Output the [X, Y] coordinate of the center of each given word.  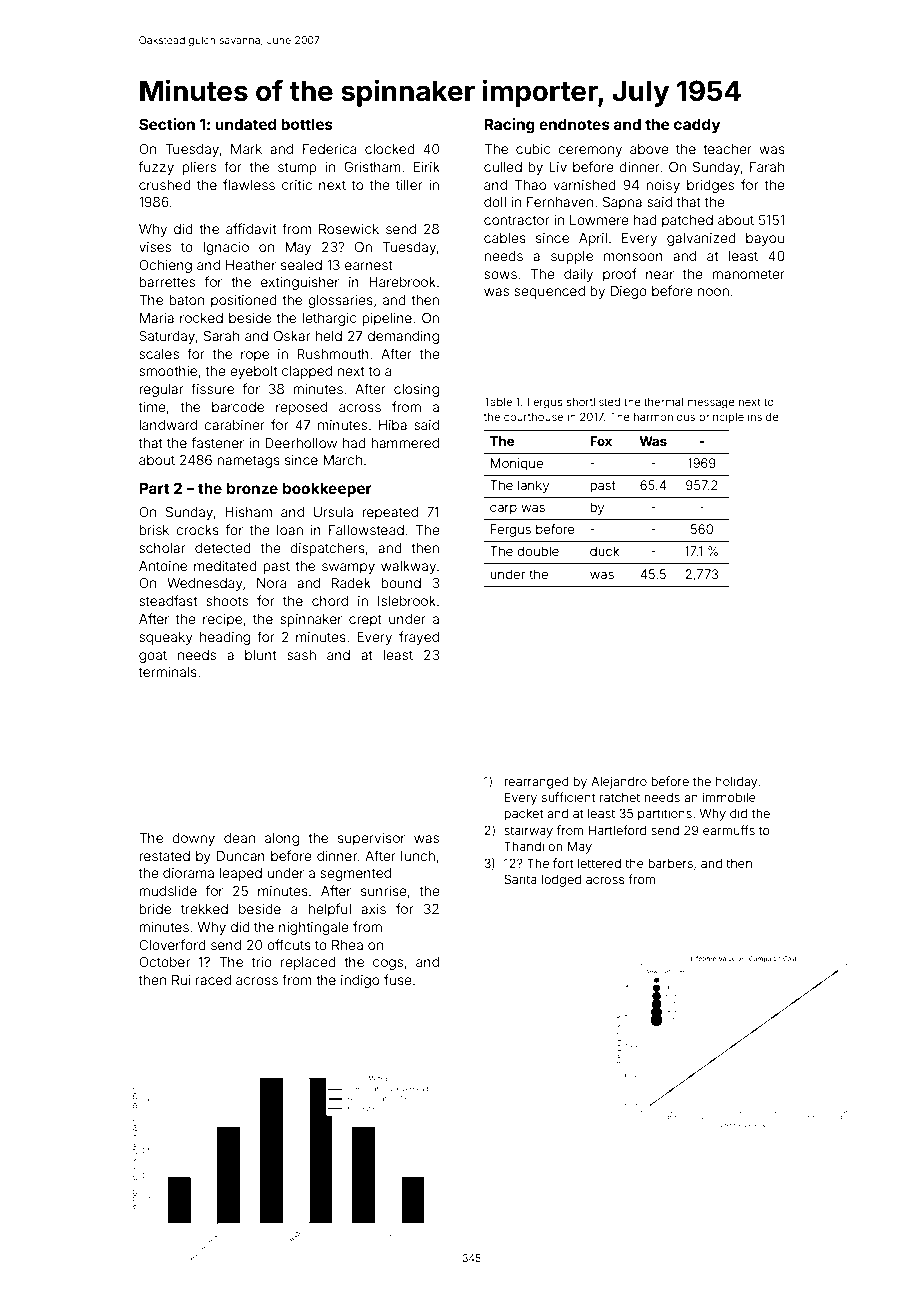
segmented [355, 874]
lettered [599, 863]
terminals [168, 672]
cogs [388, 964]
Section [167, 124]
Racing [509, 126]
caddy [697, 125]
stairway [528, 831]
